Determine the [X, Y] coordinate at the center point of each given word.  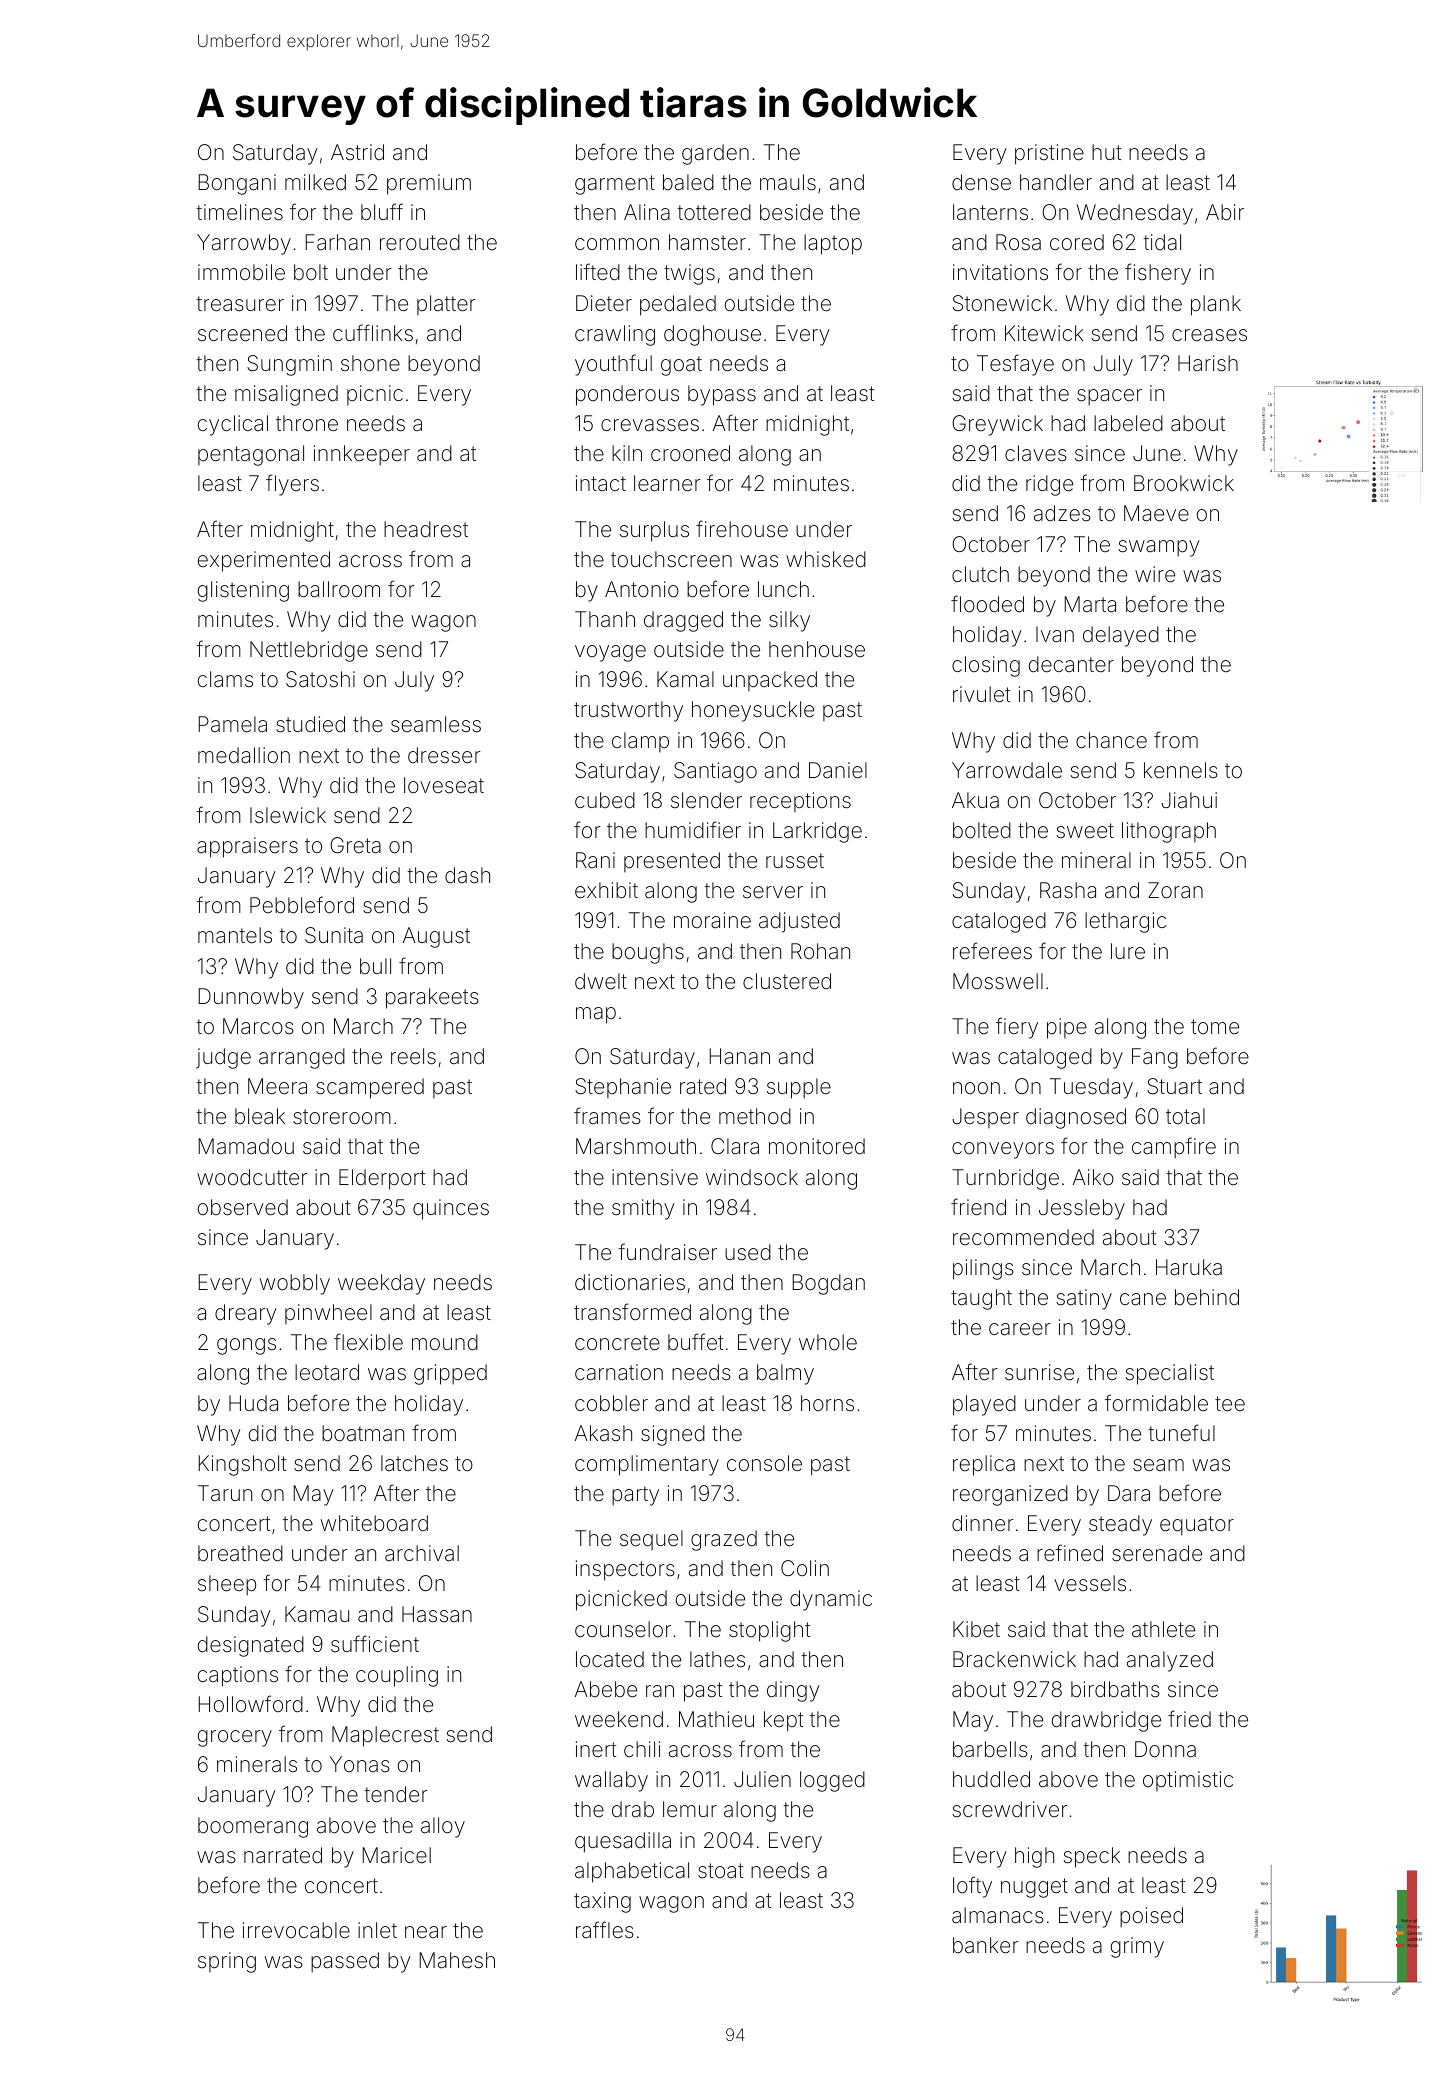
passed [345, 1962]
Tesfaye [1015, 365]
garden [715, 154]
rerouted [420, 242]
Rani [595, 860]
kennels [1181, 770]
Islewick [288, 815]
